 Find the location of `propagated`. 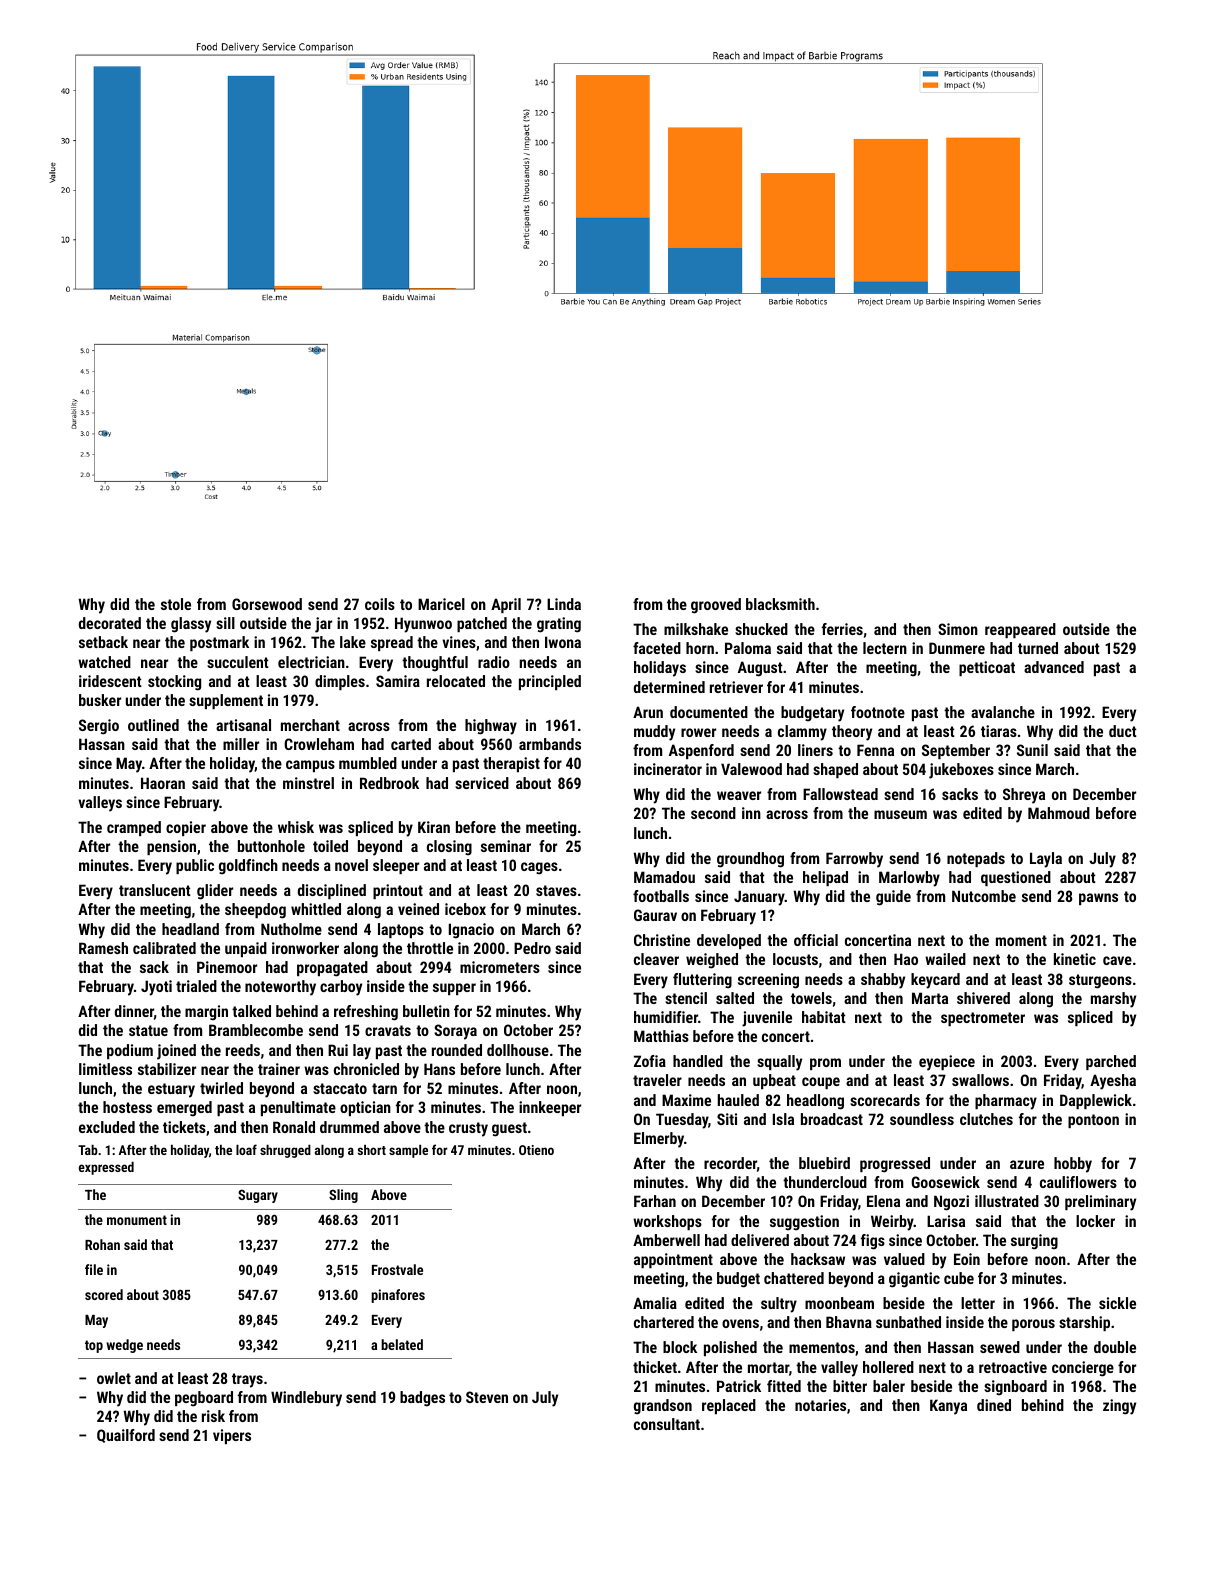

propagated is located at coordinates (332, 969).
